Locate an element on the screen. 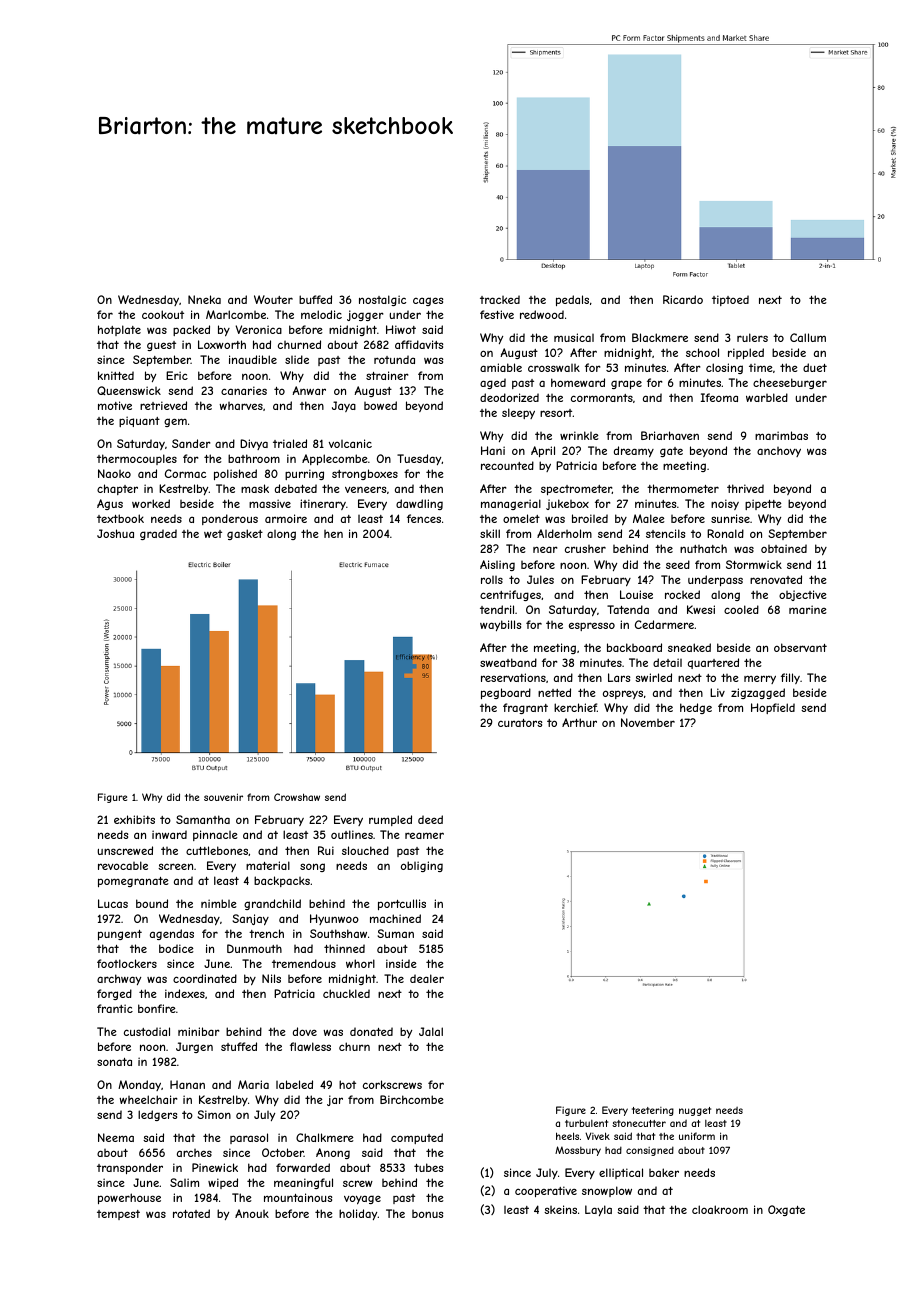  nugget is located at coordinates (695, 1111).
